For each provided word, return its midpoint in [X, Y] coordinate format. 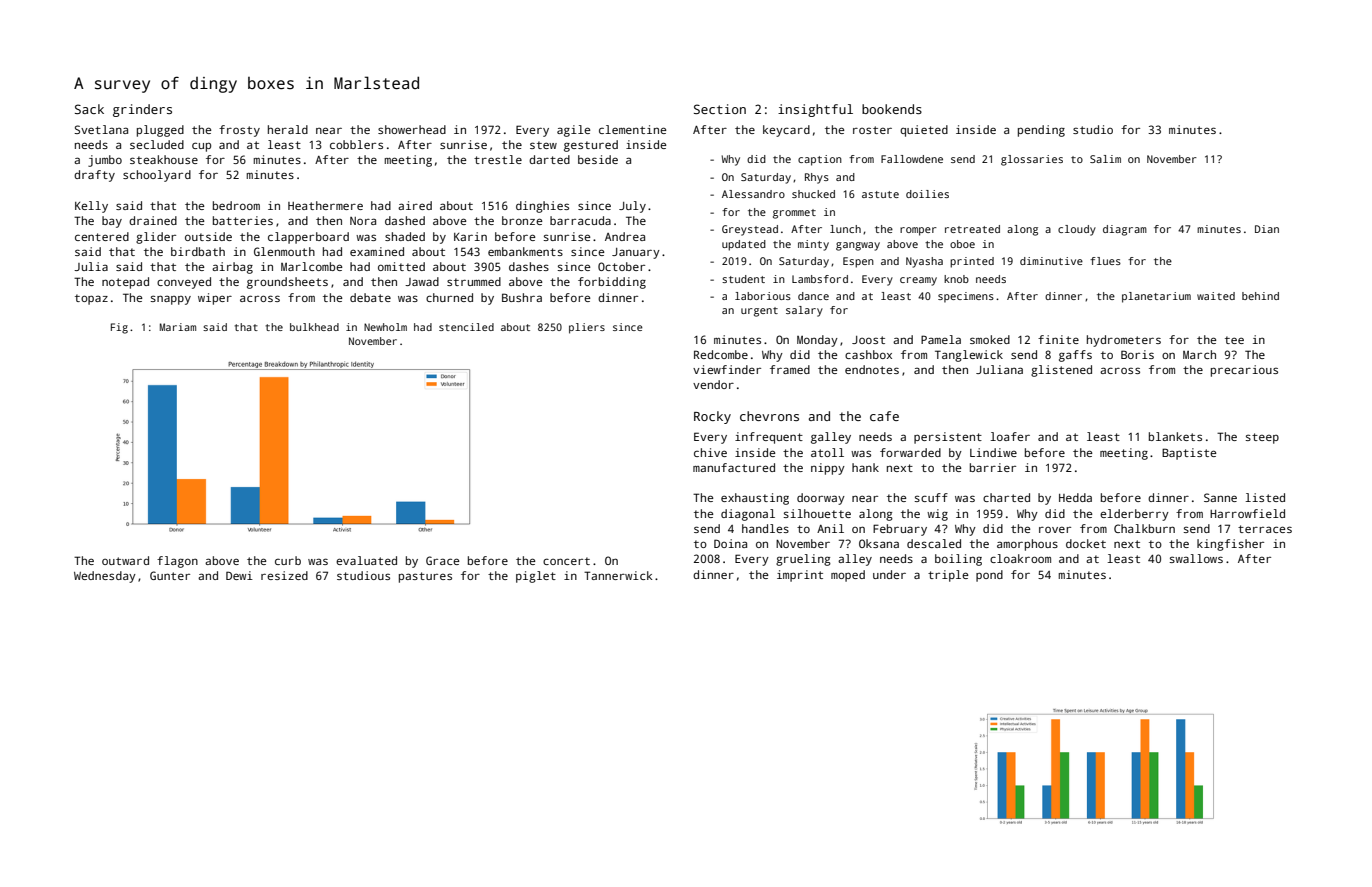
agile [573, 131]
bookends [892, 109]
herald [288, 129]
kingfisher [1230, 545]
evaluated [366, 560]
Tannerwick [618, 575]
